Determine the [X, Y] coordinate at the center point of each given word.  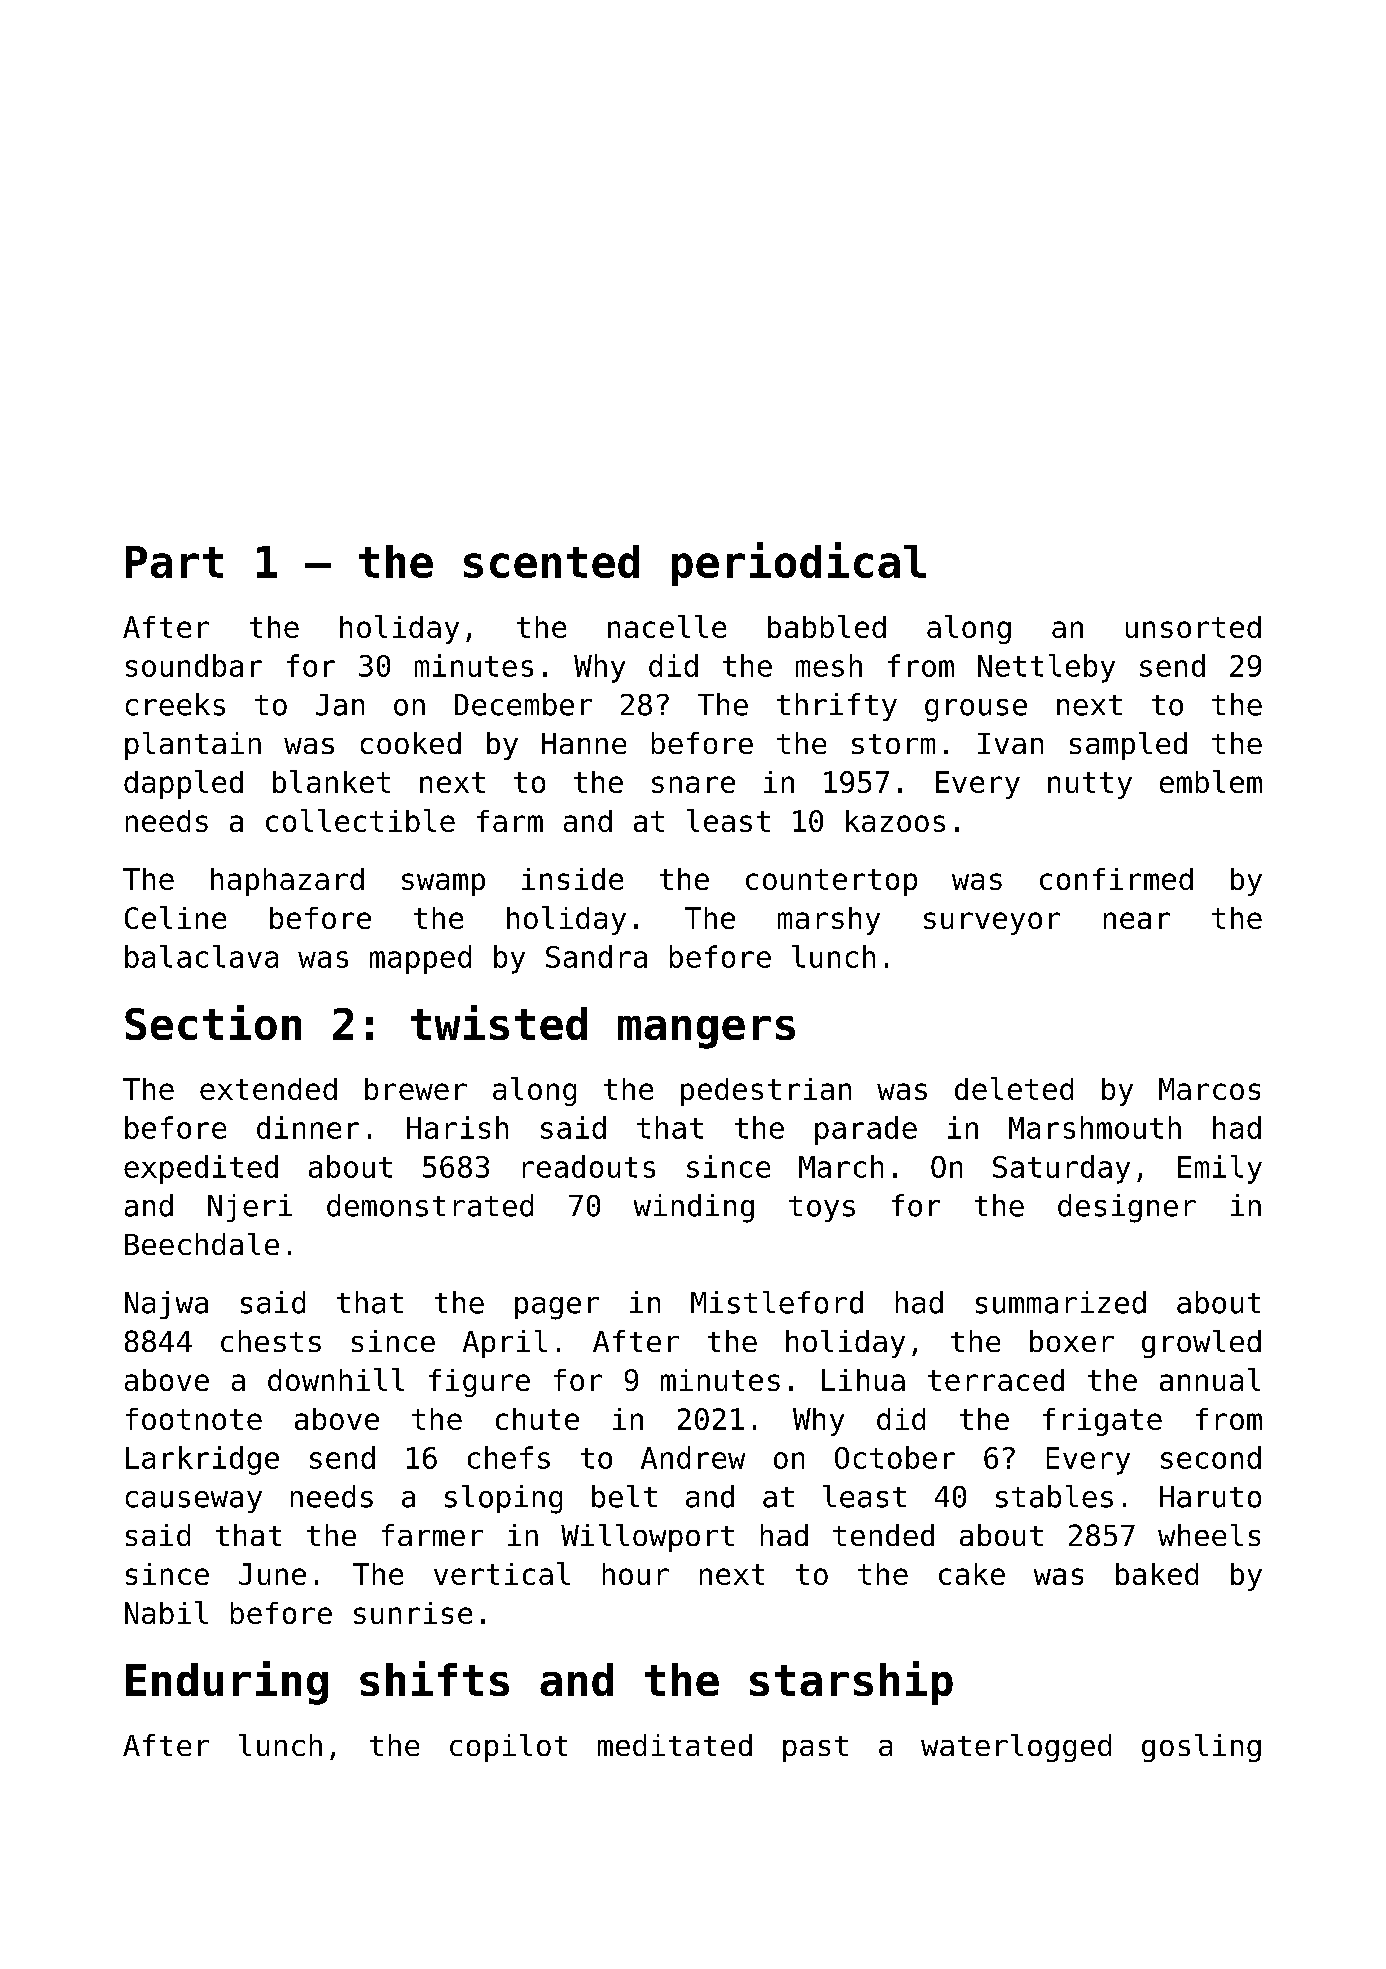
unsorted [1193, 627]
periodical [799, 564]
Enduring [227, 1683]
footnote [194, 1419]
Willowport [647, 1538]
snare [693, 784]
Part [174, 562]
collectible [360, 820]
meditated [675, 1745]
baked [1157, 1574]
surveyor [992, 923]
